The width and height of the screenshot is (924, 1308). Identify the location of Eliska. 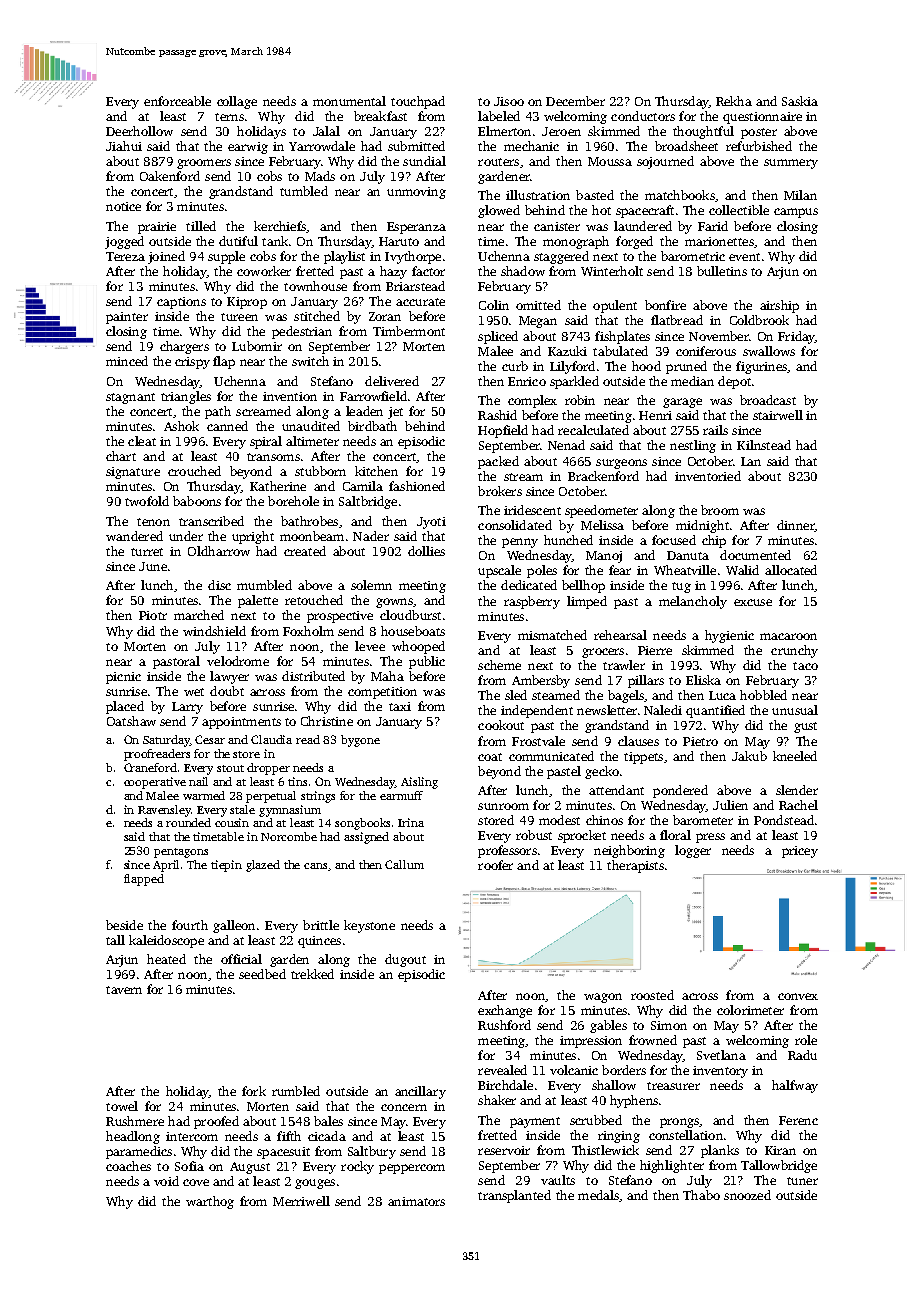
(703, 680).
